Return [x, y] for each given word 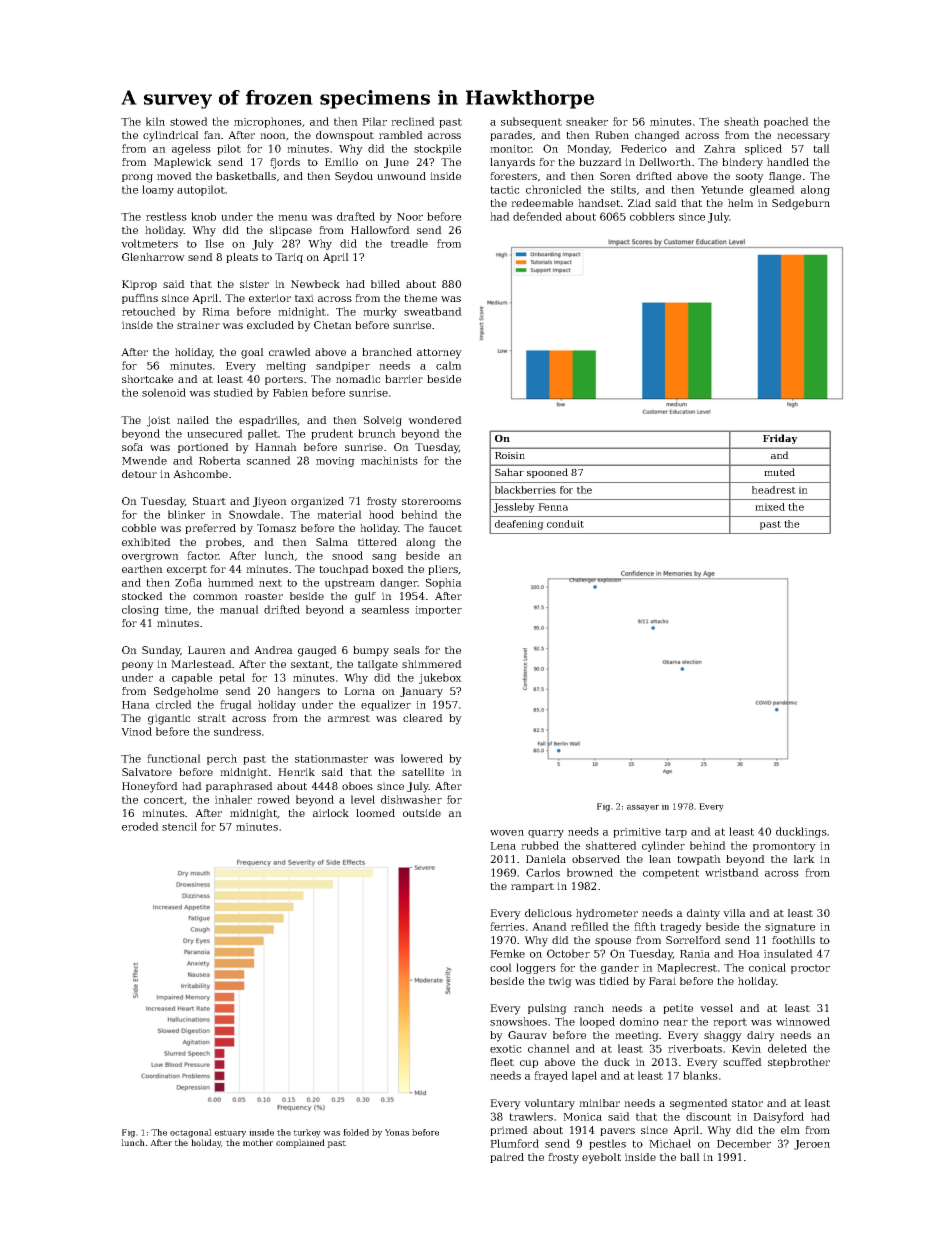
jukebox [440, 678]
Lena [503, 846]
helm [740, 203]
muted [779, 472]
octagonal [191, 1133]
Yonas [397, 1132]
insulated [788, 953]
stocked [142, 596]
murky [380, 312]
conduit [565, 524]
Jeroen [812, 1145]
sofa [132, 447]
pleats [242, 258]
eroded [140, 826]
